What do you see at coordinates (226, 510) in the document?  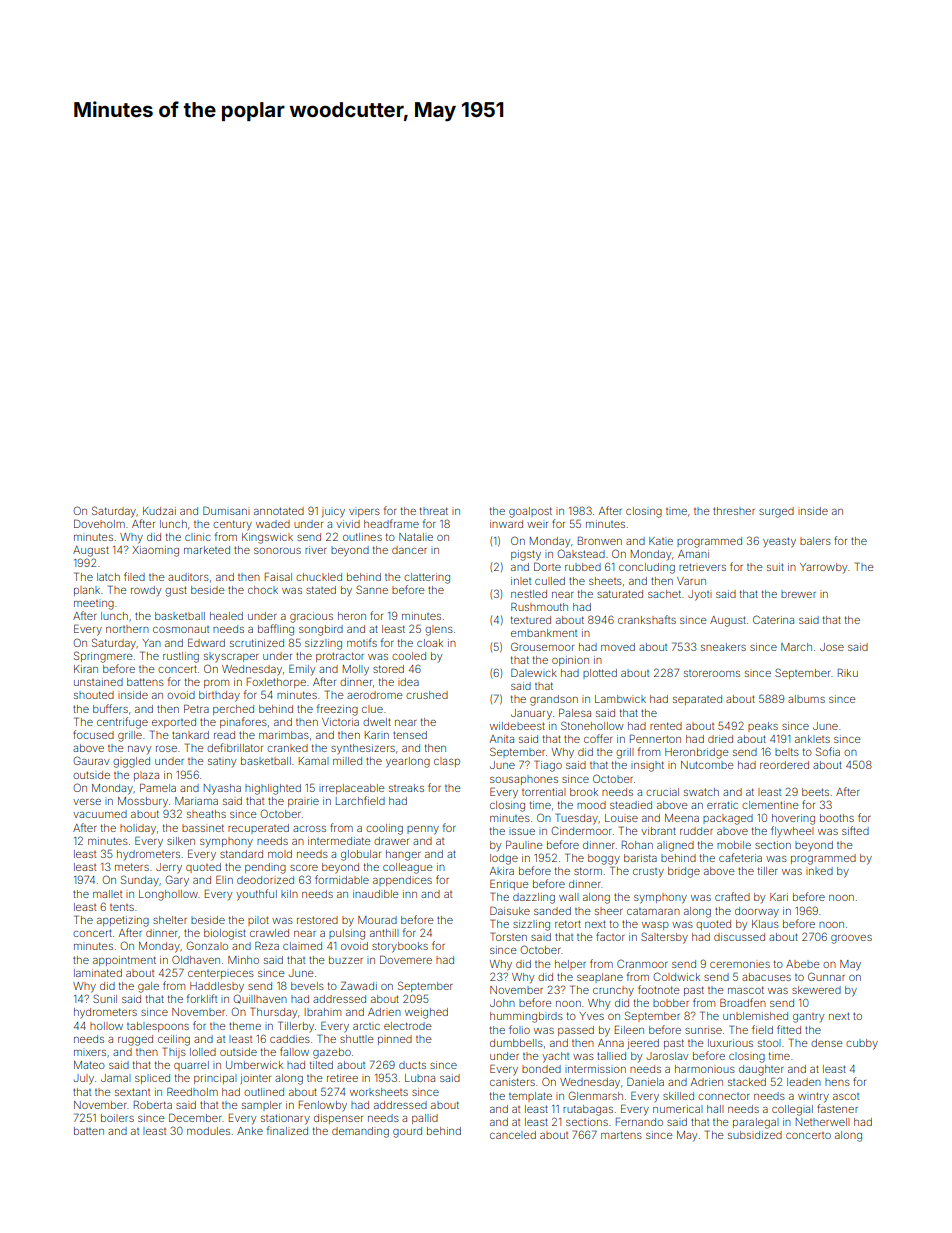 I see `Dumisani` at bounding box center [226, 510].
